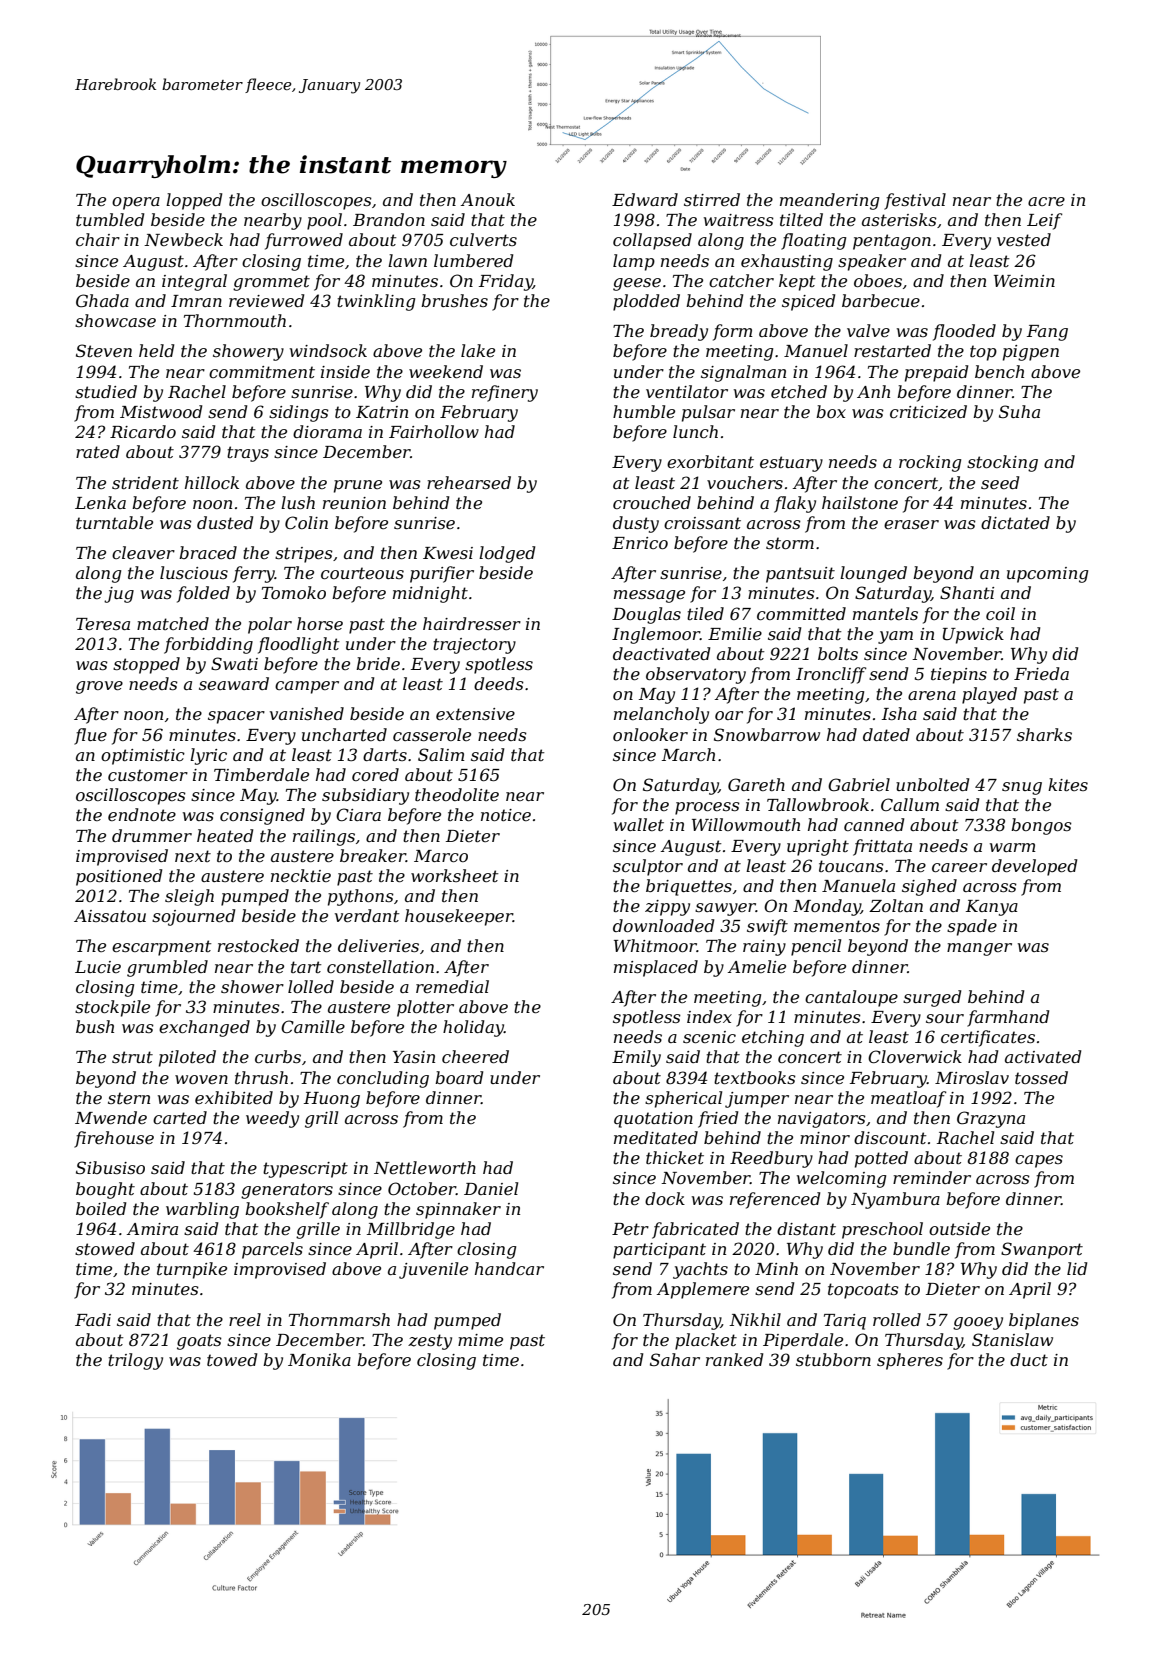 This page has height=1654, width=1165. Describe the element at coordinates (967, 592) in the page. I see `Shanti` at that location.
